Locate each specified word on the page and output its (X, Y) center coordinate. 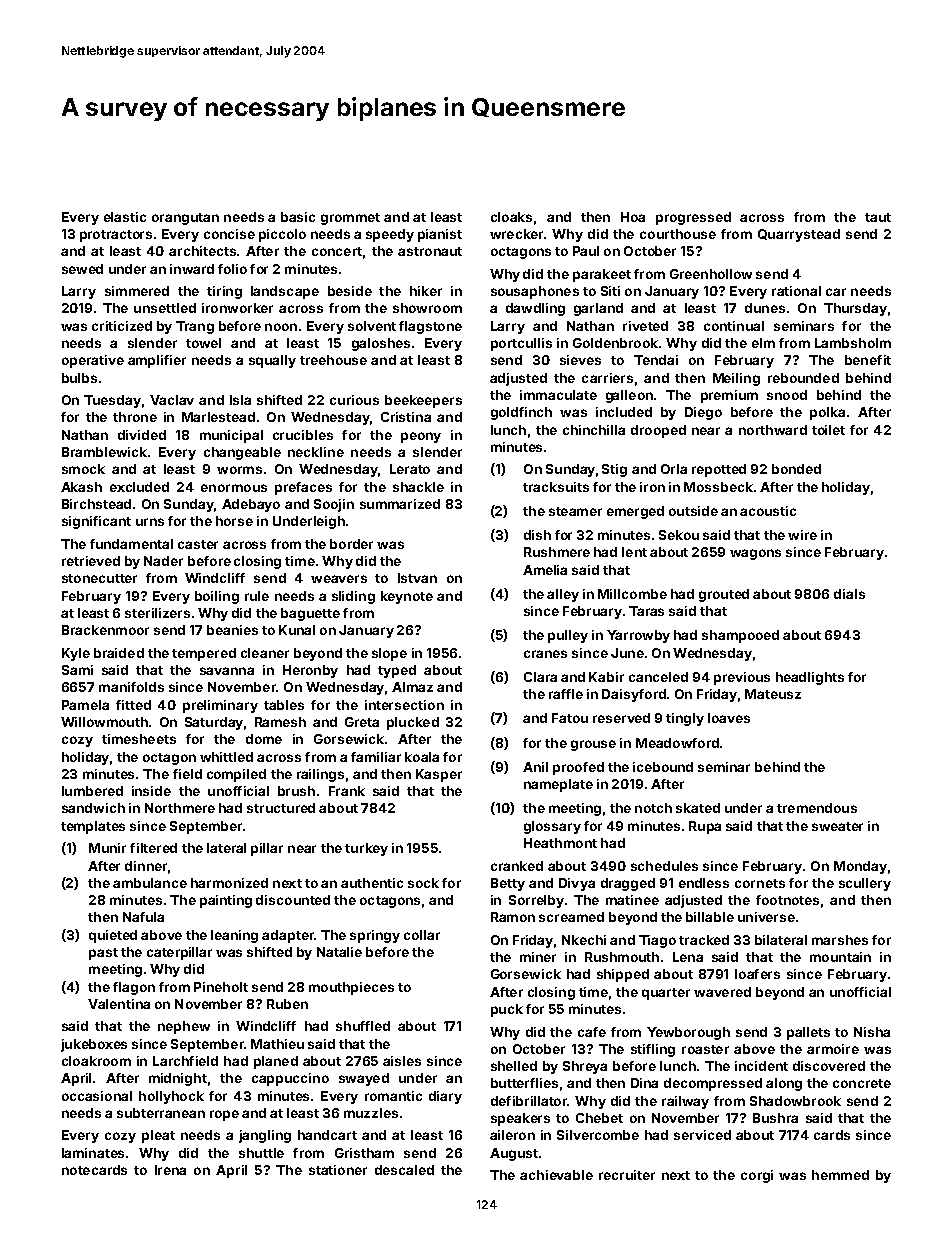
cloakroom (96, 1061)
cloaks (511, 217)
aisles (402, 1061)
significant (96, 522)
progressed (693, 218)
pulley (568, 636)
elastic (125, 217)
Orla (674, 469)
